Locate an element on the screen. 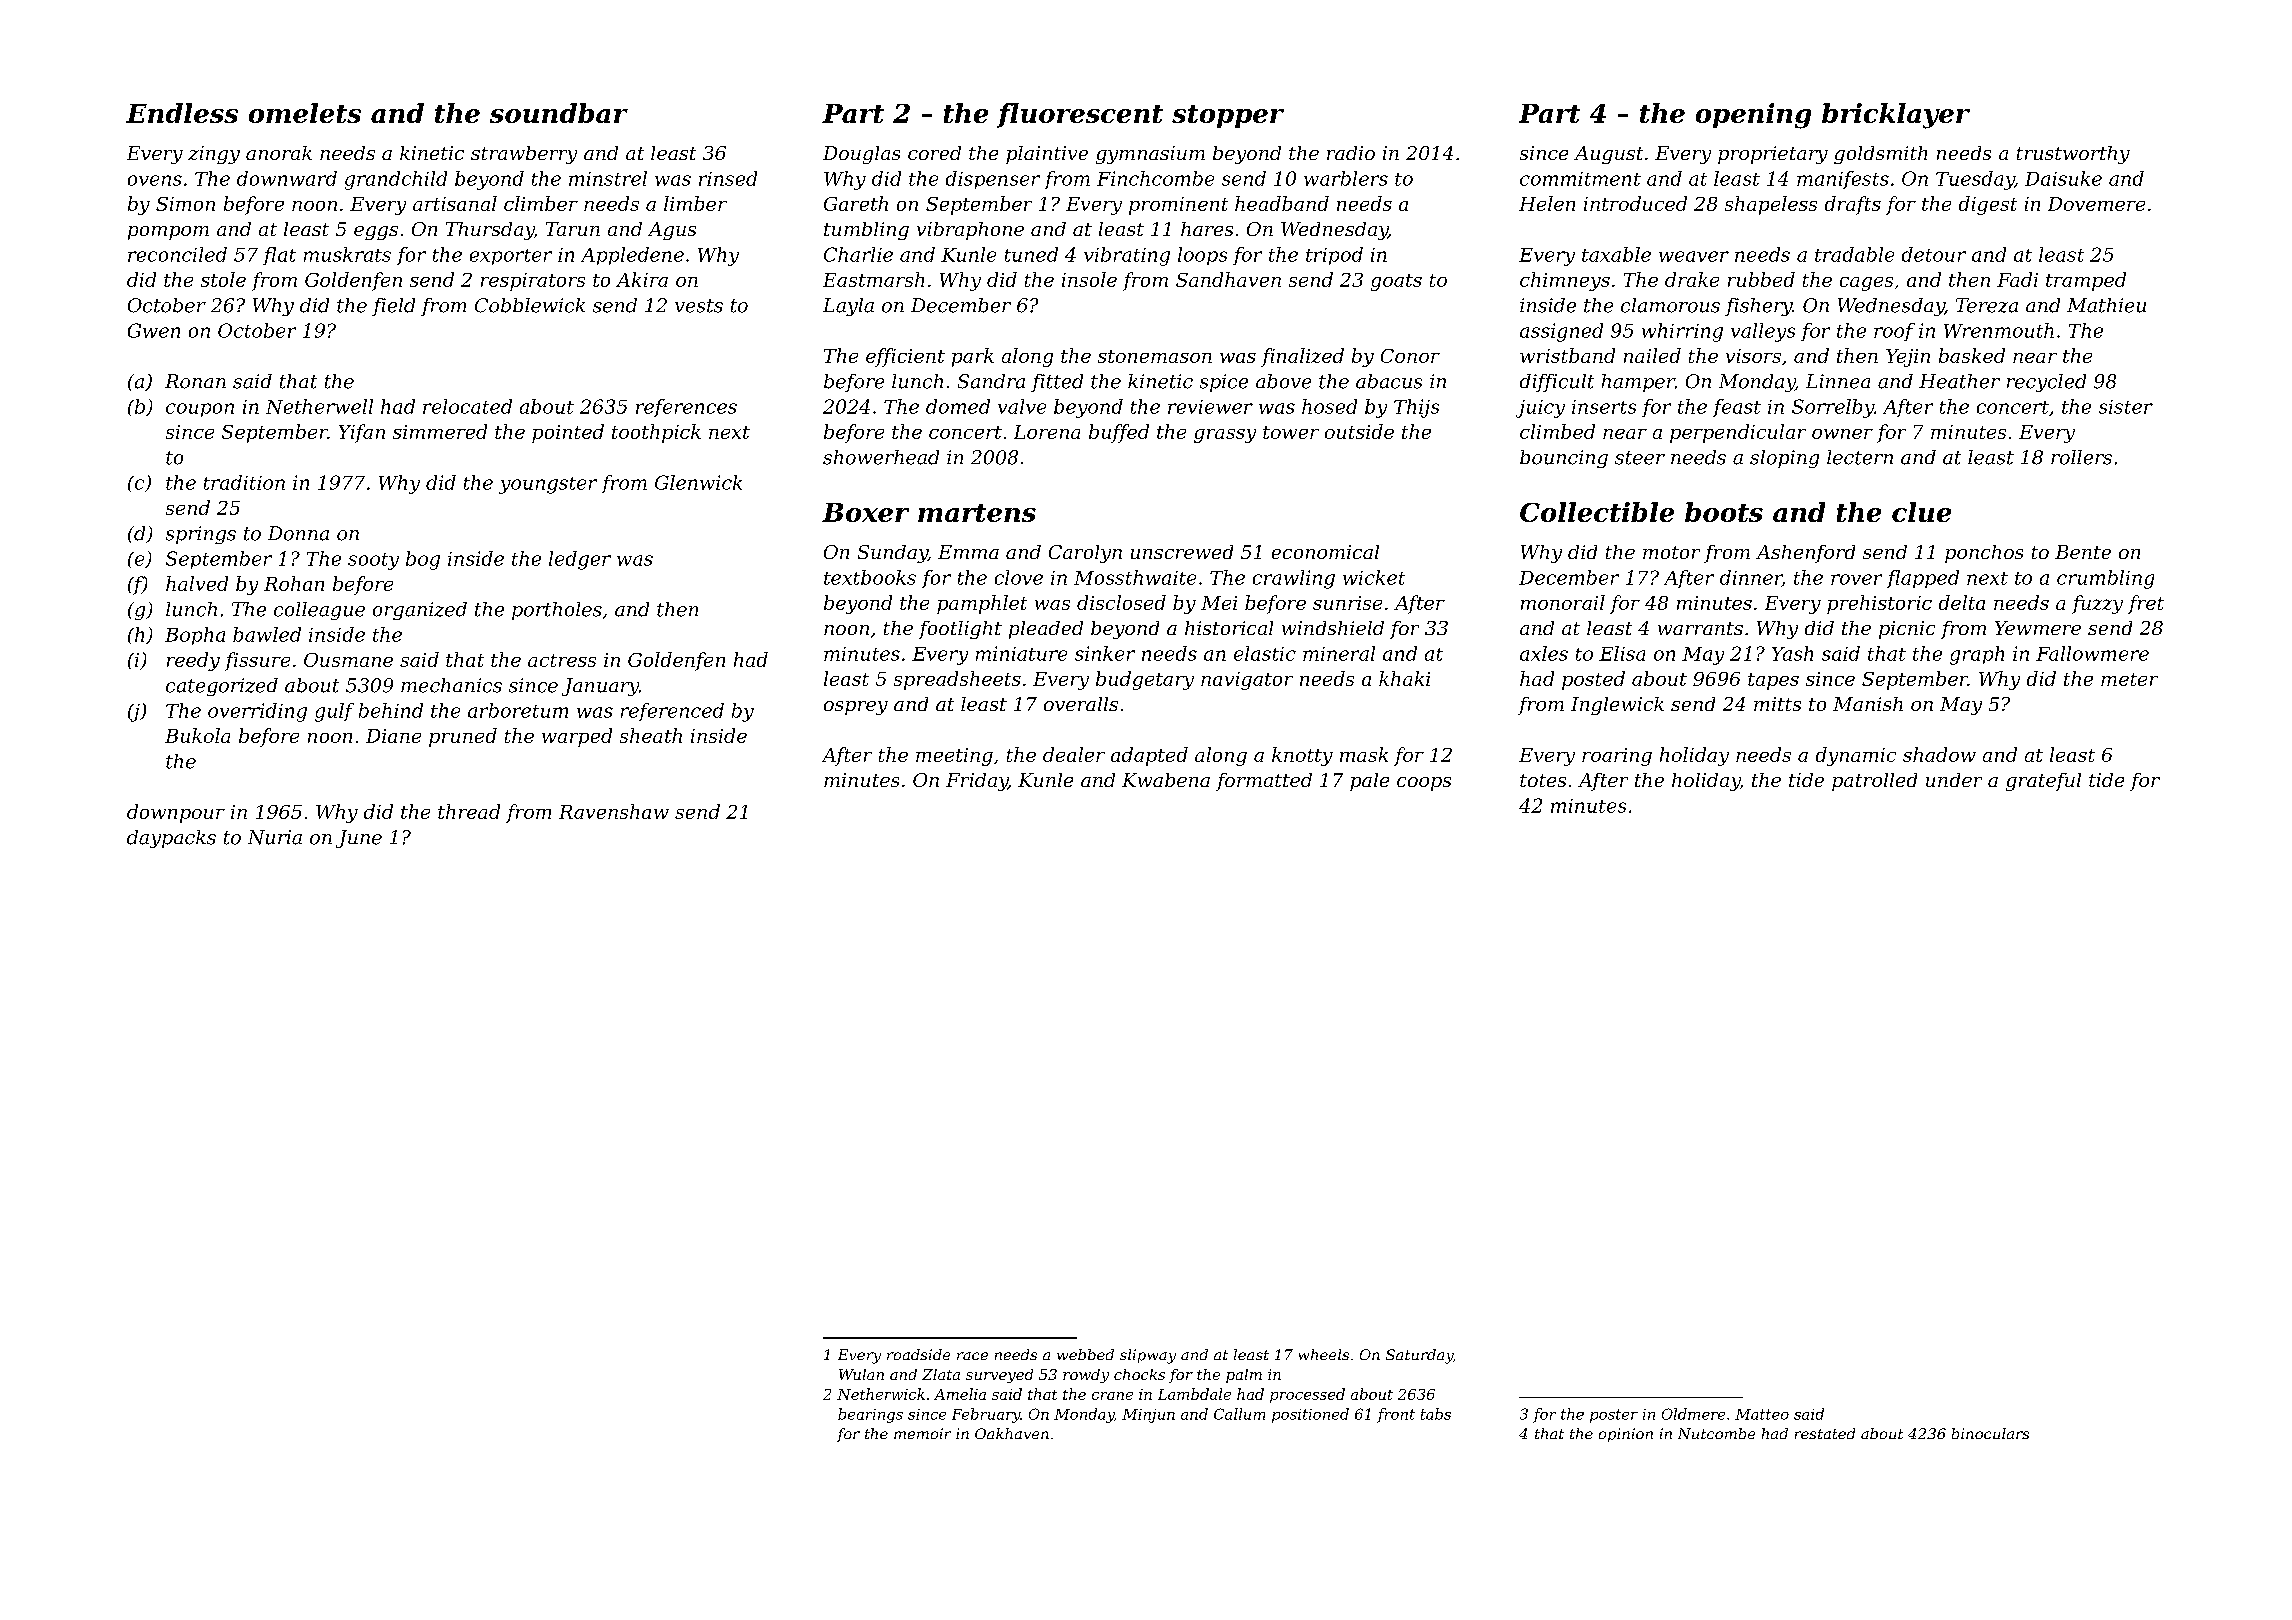 The image size is (2292, 1620). Ravenshaw is located at coordinates (614, 811).
